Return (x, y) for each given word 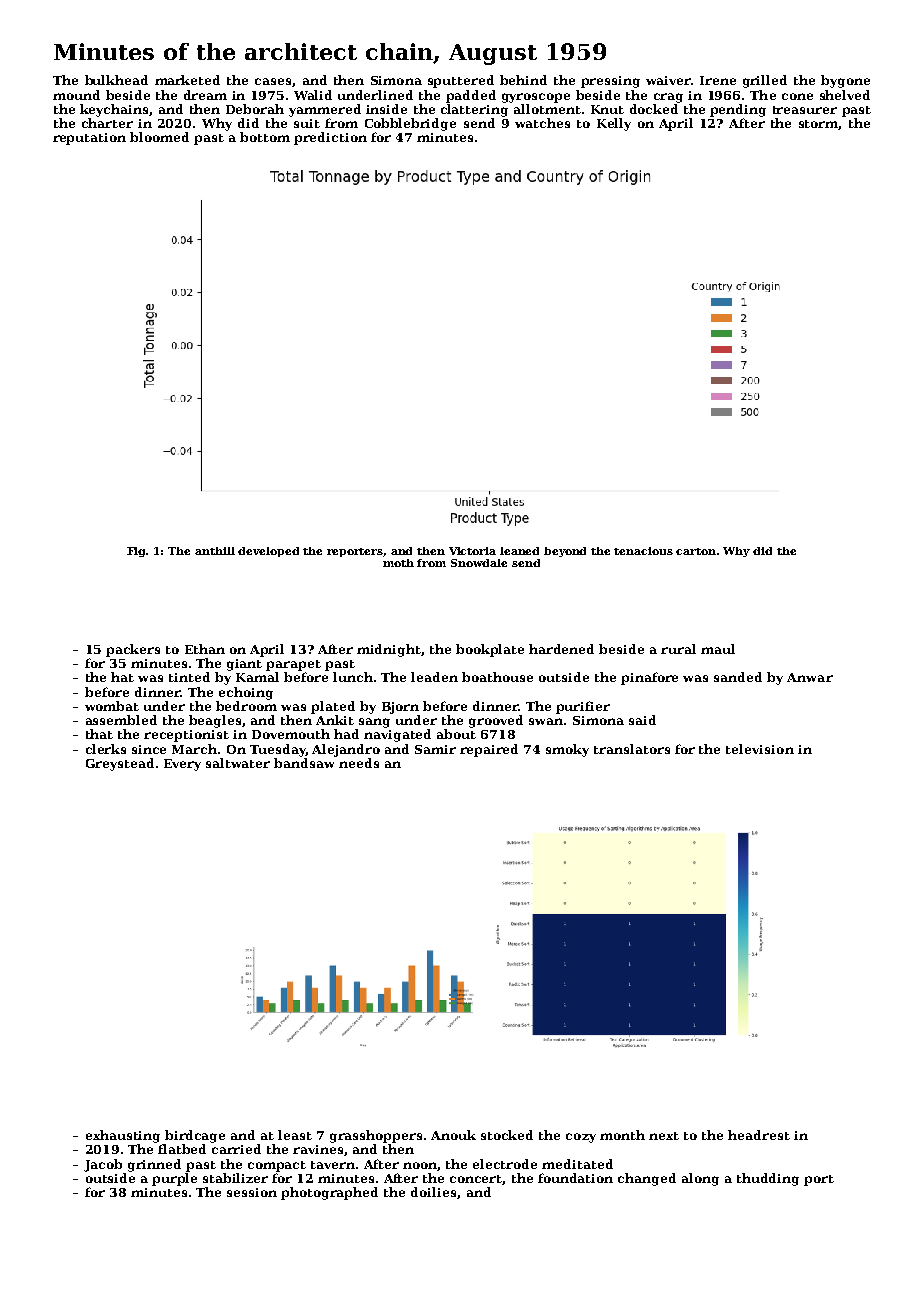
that (99, 734)
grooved (496, 721)
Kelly (614, 124)
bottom (265, 137)
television (760, 749)
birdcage (195, 1136)
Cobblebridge (410, 124)
